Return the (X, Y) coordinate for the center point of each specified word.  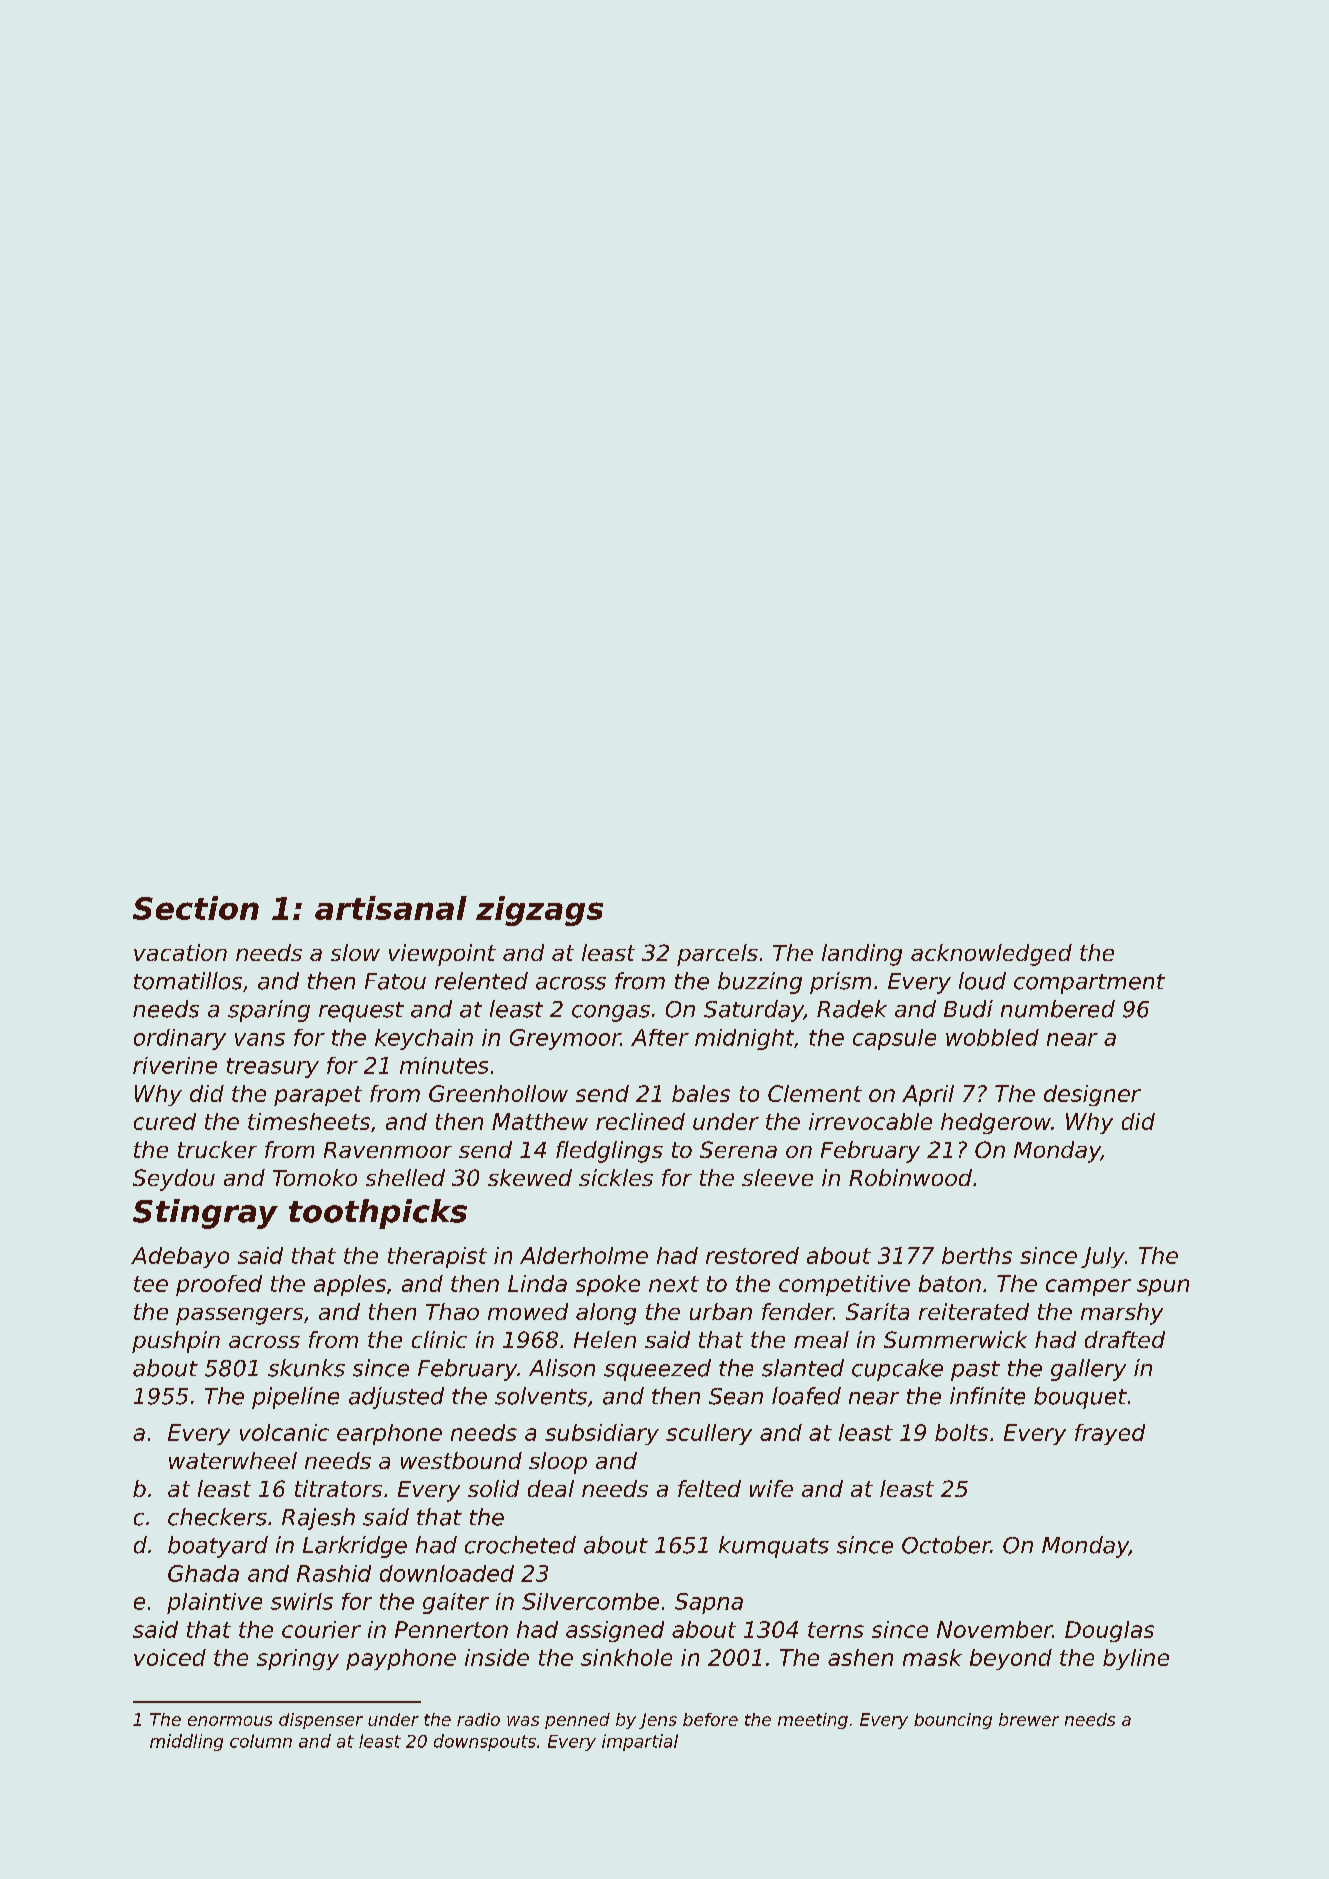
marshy (1122, 1314)
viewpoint (442, 955)
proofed (219, 1285)
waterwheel (233, 1460)
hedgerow (996, 1123)
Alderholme (584, 1255)
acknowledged (991, 955)
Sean (736, 1396)
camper (1088, 1287)
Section (196, 908)
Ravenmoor (388, 1150)
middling (186, 1742)
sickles (616, 1177)
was (523, 1721)
